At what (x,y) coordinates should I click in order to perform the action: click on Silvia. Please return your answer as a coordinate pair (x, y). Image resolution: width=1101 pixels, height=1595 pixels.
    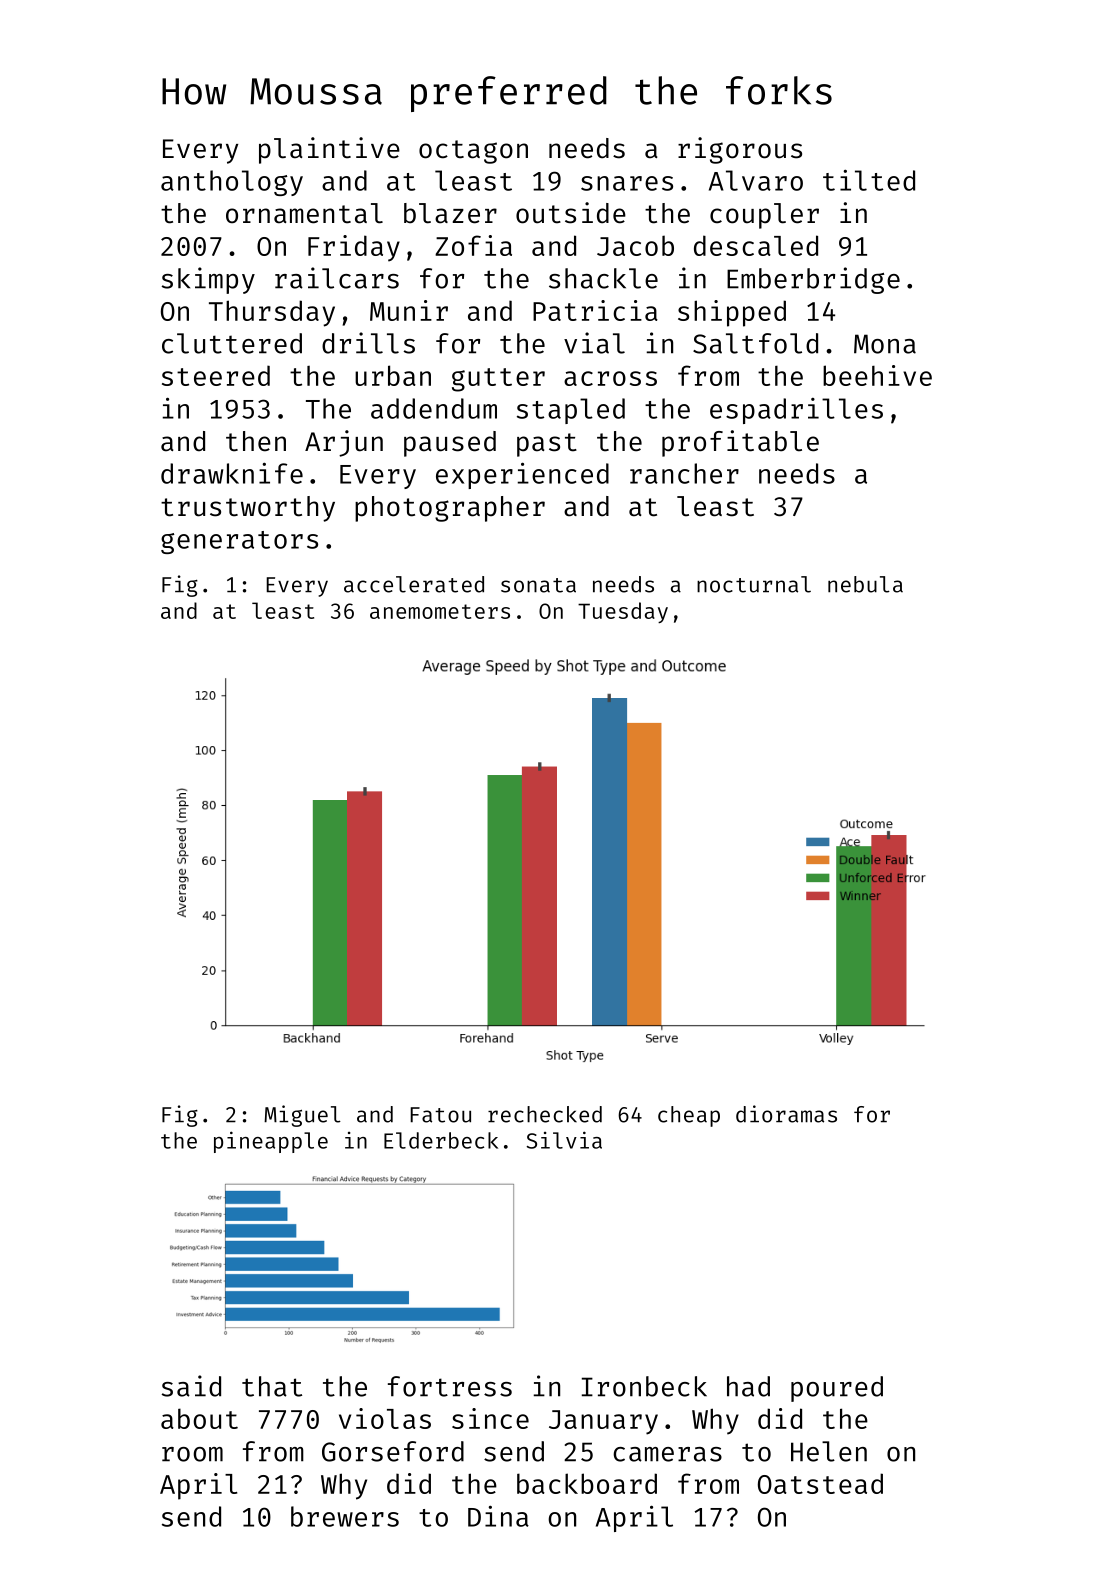
    Looking at the image, I should click on (564, 1140).
